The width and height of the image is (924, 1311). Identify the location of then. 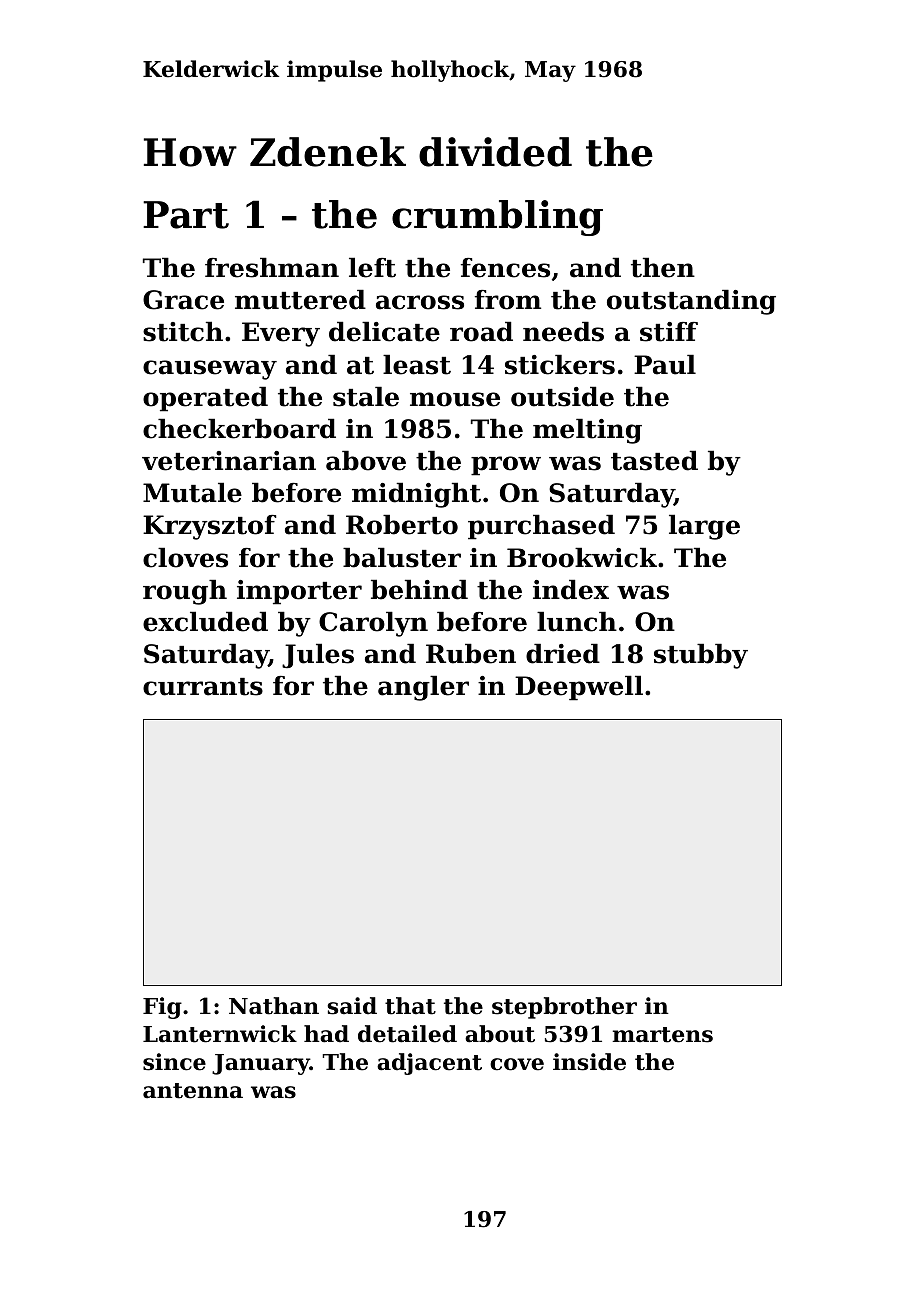
(663, 267).
